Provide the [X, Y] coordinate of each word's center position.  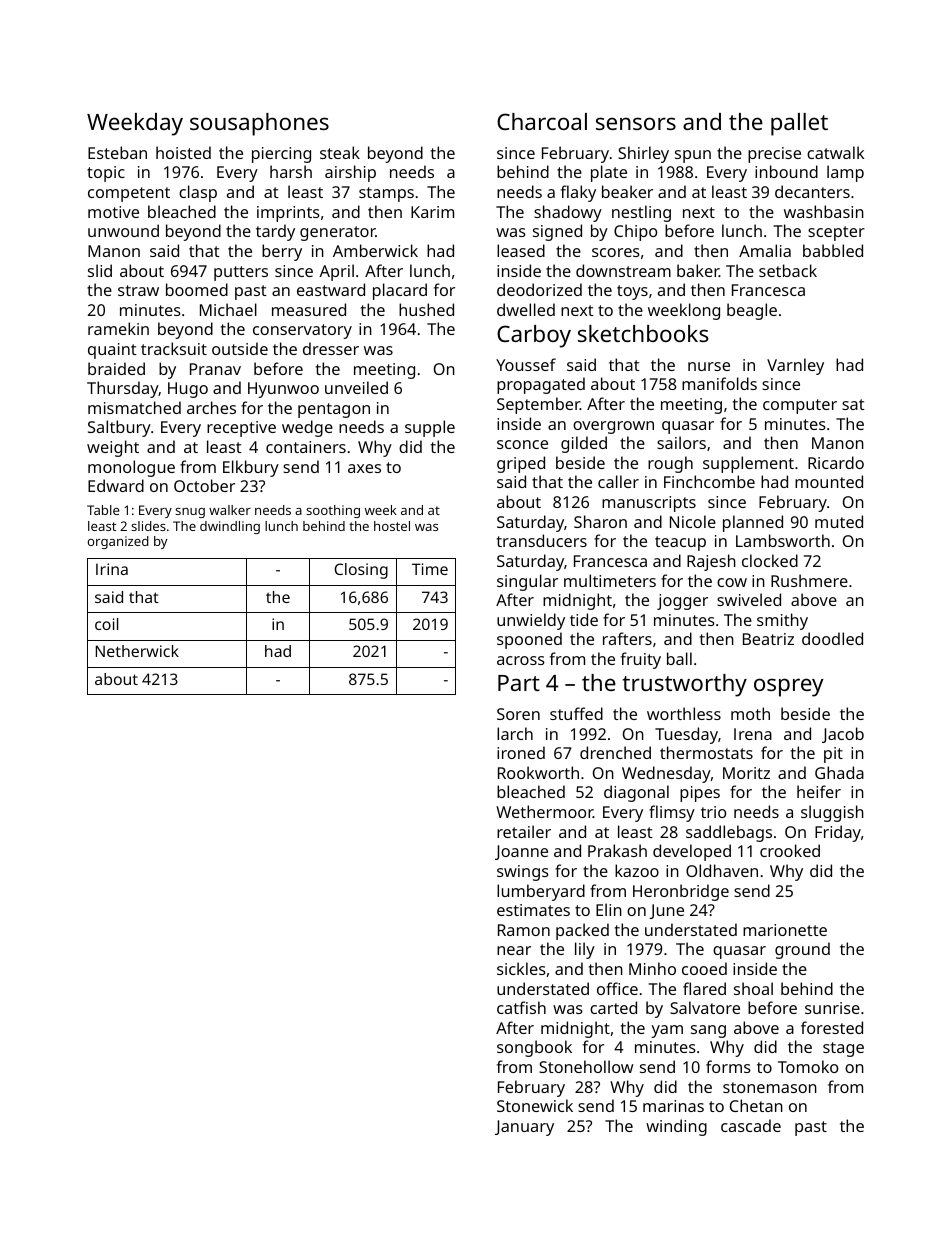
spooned [529, 640]
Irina [112, 569]
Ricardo [836, 462]
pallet [799, 124]
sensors [636, 123]
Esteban [117, 152]
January [524, 1128]
